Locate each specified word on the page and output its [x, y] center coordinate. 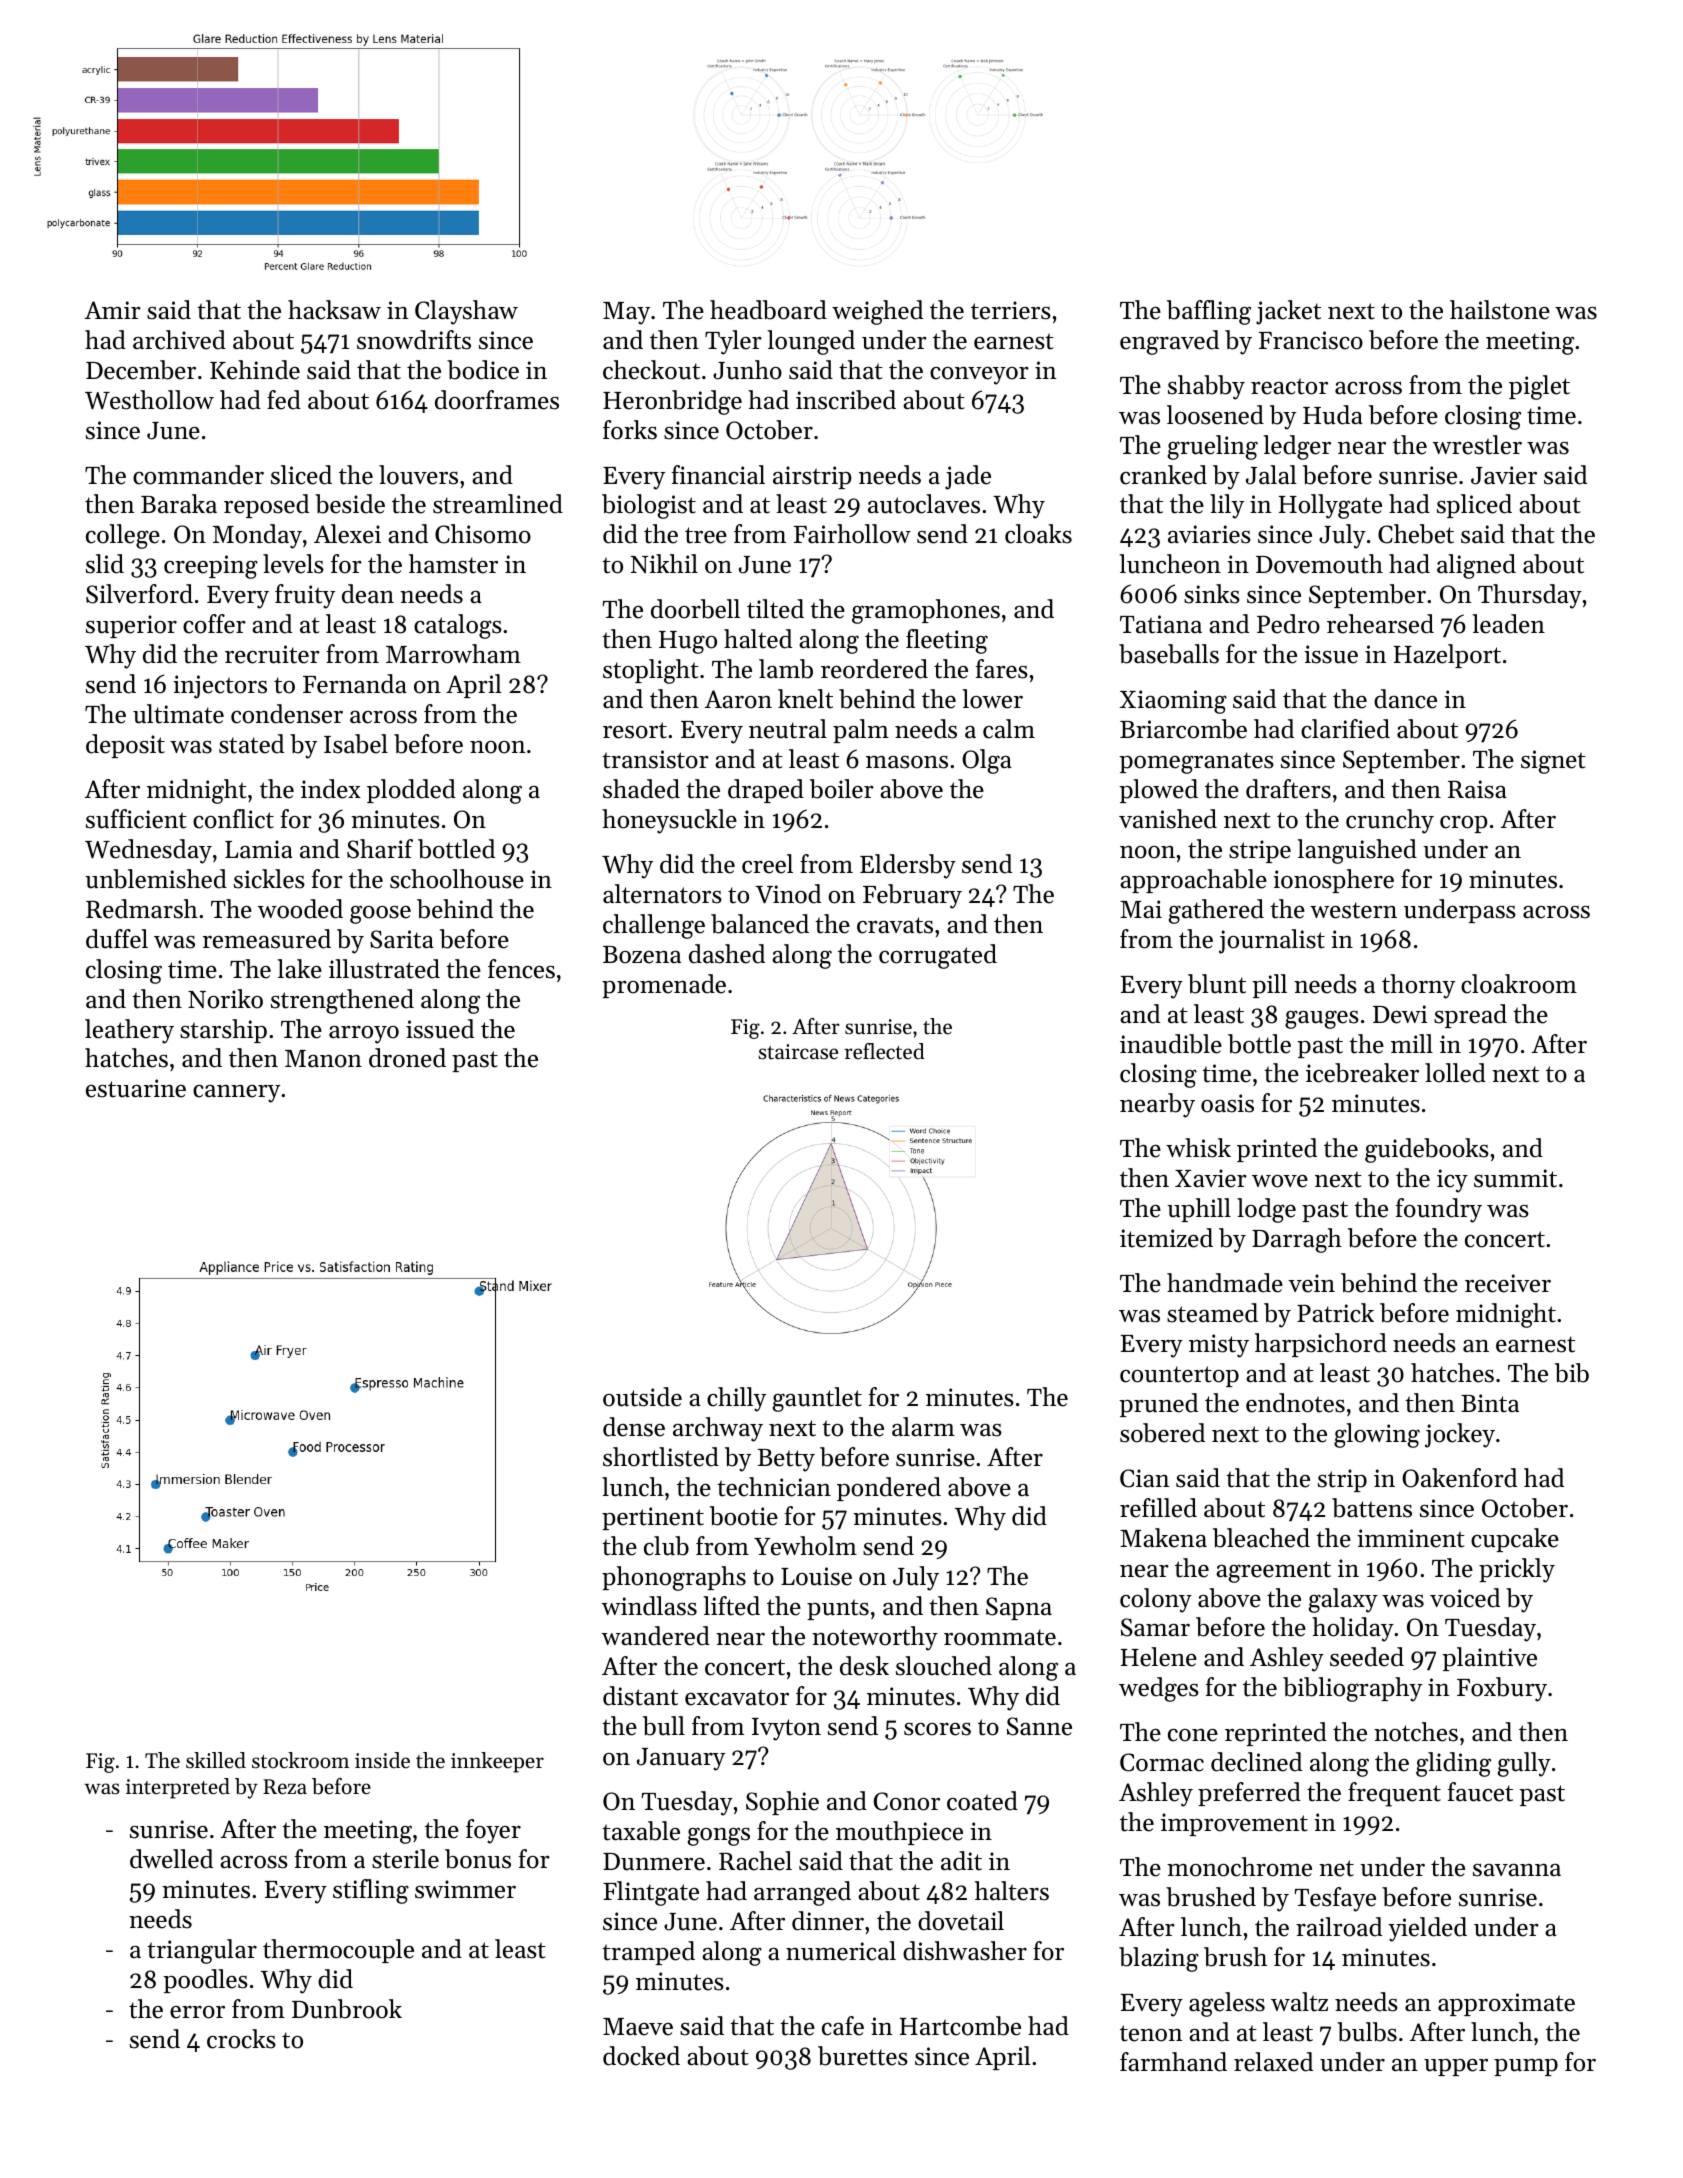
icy [1452, 1181]
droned [407, 1058]
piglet [1539, 387]
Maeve [638, 2027]
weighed [877, 312]
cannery [236, 1094]
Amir [113, 310]
